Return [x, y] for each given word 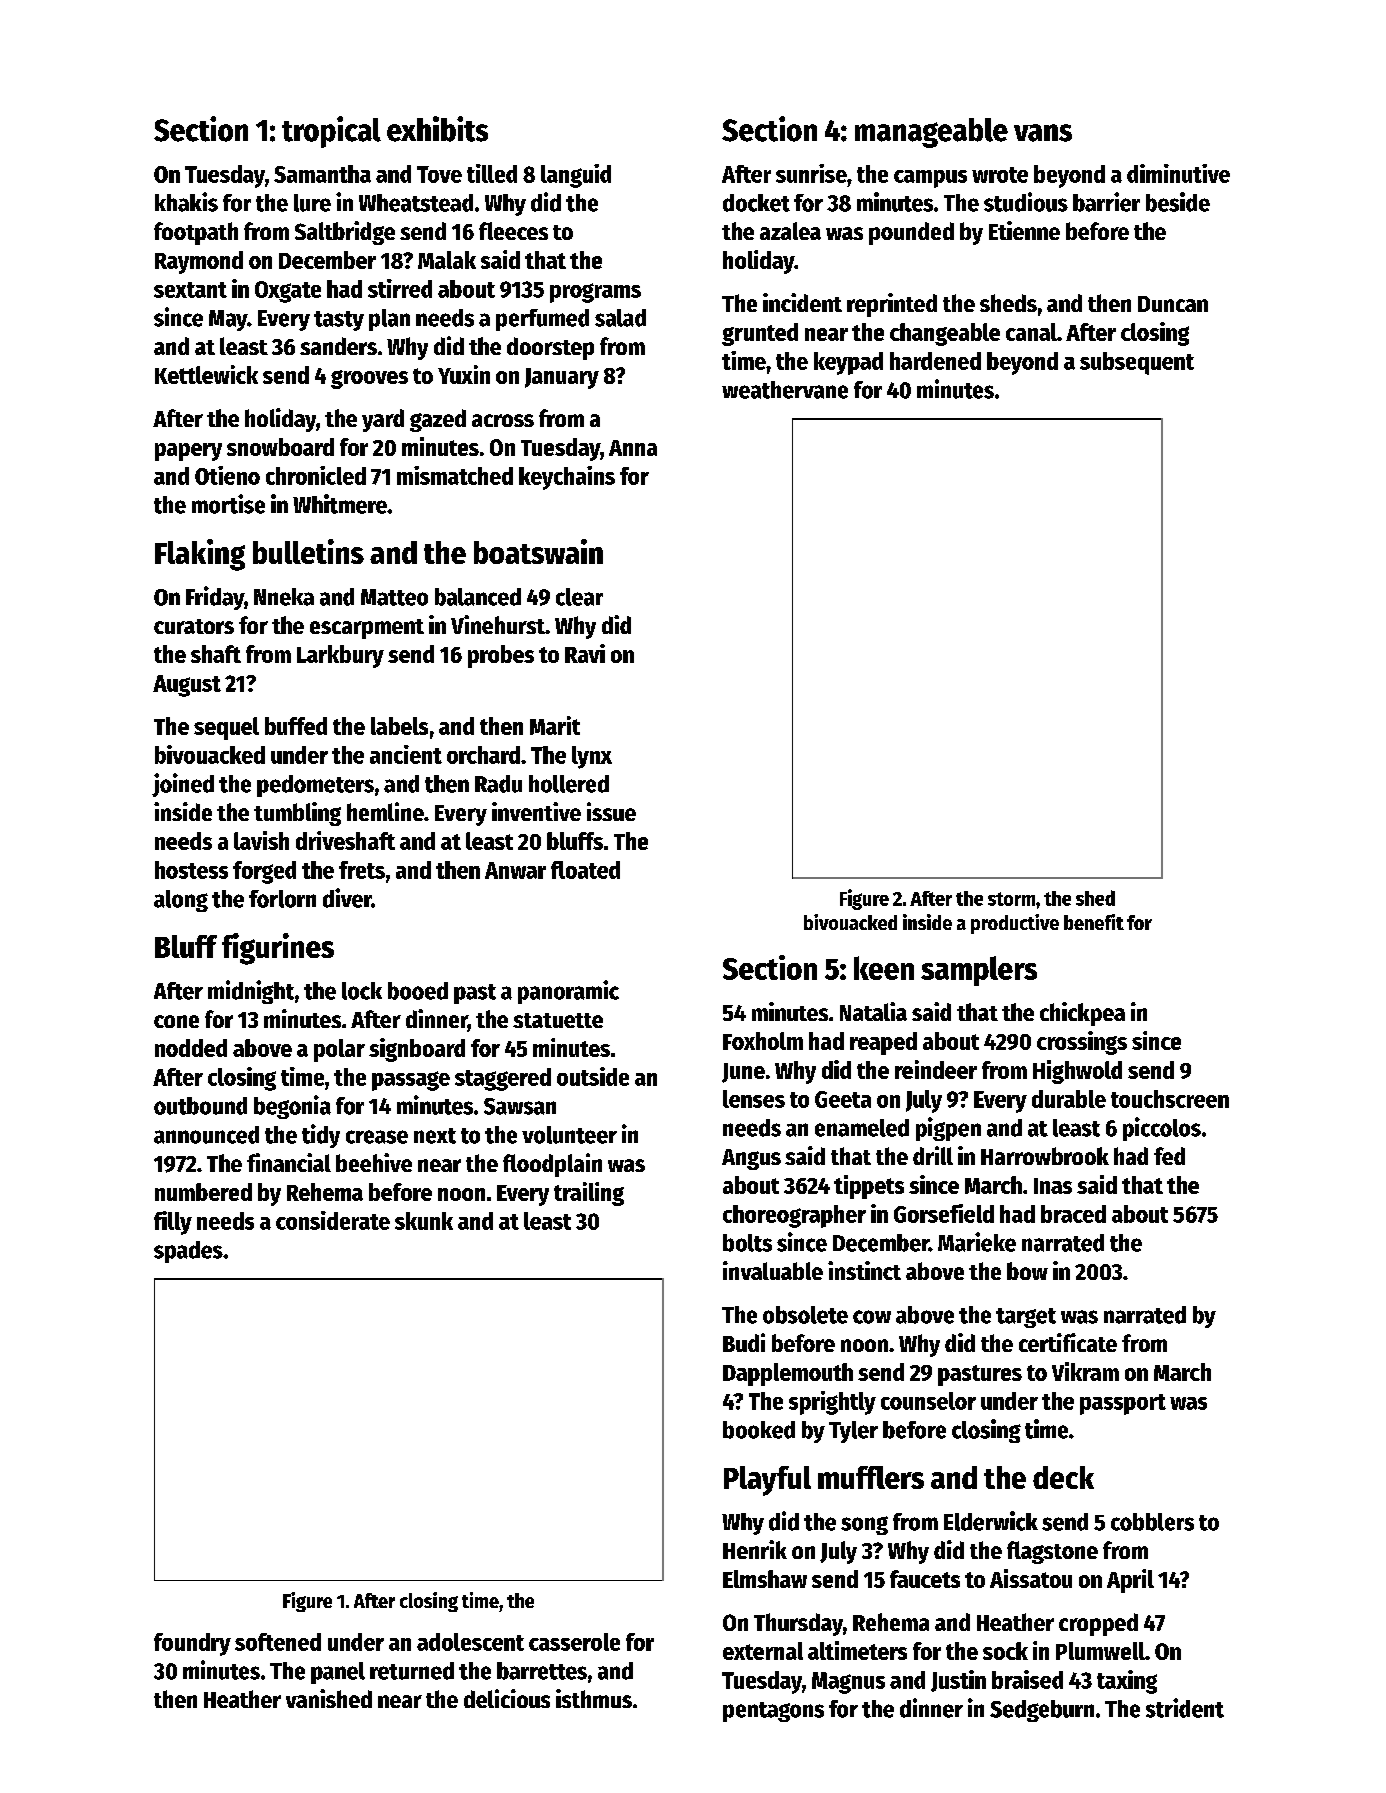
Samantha [322, 174]
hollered [569, 784]
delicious [507, 1698]
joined [183, 785]
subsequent [1137, 363]
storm [1011, 899]
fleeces [513, 231]
